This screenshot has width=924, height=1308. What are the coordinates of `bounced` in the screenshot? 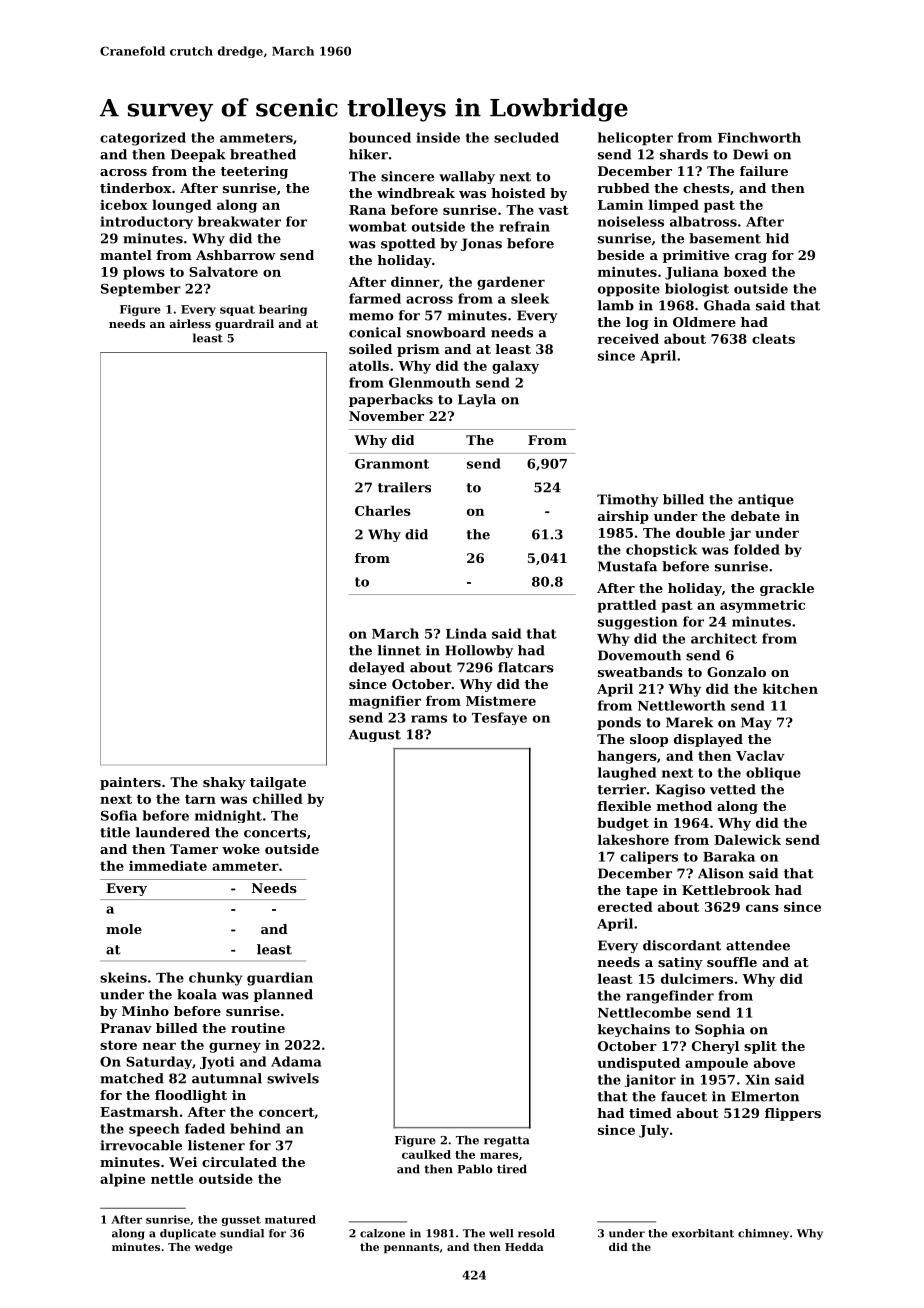 It's located at (380, 137).
